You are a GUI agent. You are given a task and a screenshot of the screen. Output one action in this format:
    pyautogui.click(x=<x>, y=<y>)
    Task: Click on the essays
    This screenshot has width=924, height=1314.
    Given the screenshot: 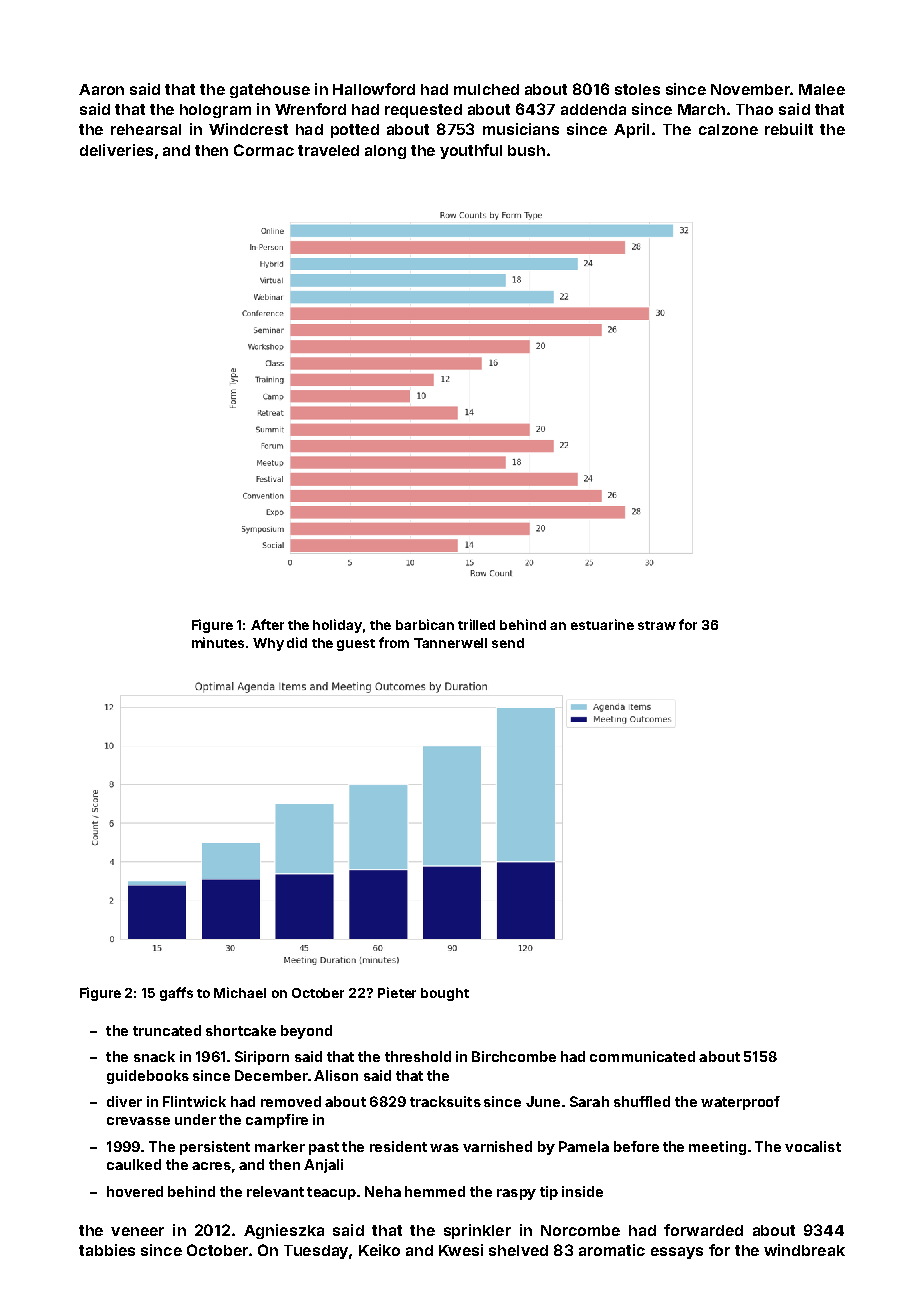 What is the action you would take?
    pyautogui.click(x=677, y=1253)
